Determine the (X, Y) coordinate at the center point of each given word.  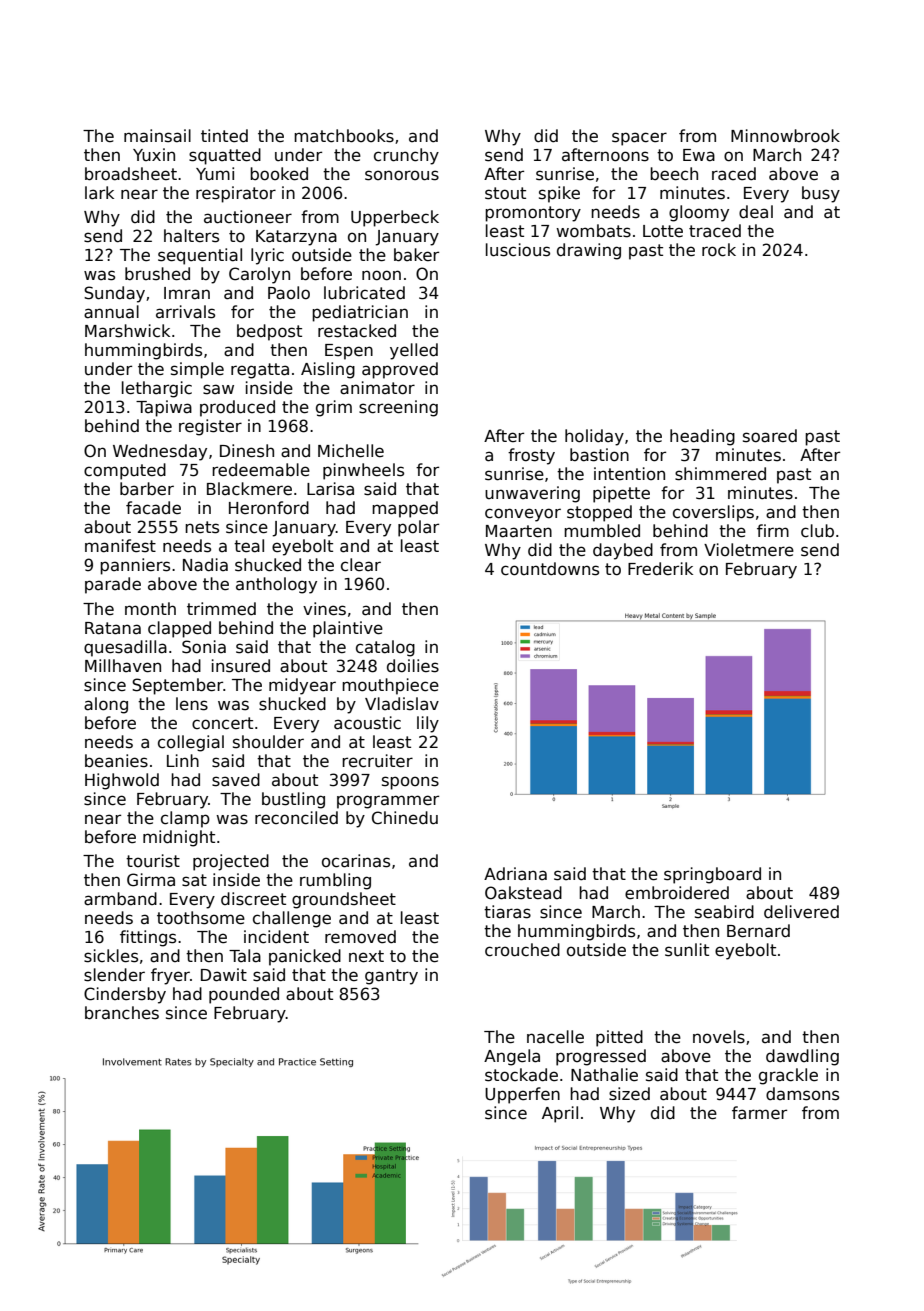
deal (756, 212)
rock (719, 250)
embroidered (677, 893)
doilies (413, 666)
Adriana (515, 874)
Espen (349, 352)
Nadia (205, 565)
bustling (293, 800)
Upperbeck (395, 218)
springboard (712, 875)
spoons (410, 783)
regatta (260, 371)
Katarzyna (296, 238)
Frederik (660, 569)
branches (122, 1013)
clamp (185, 819)
